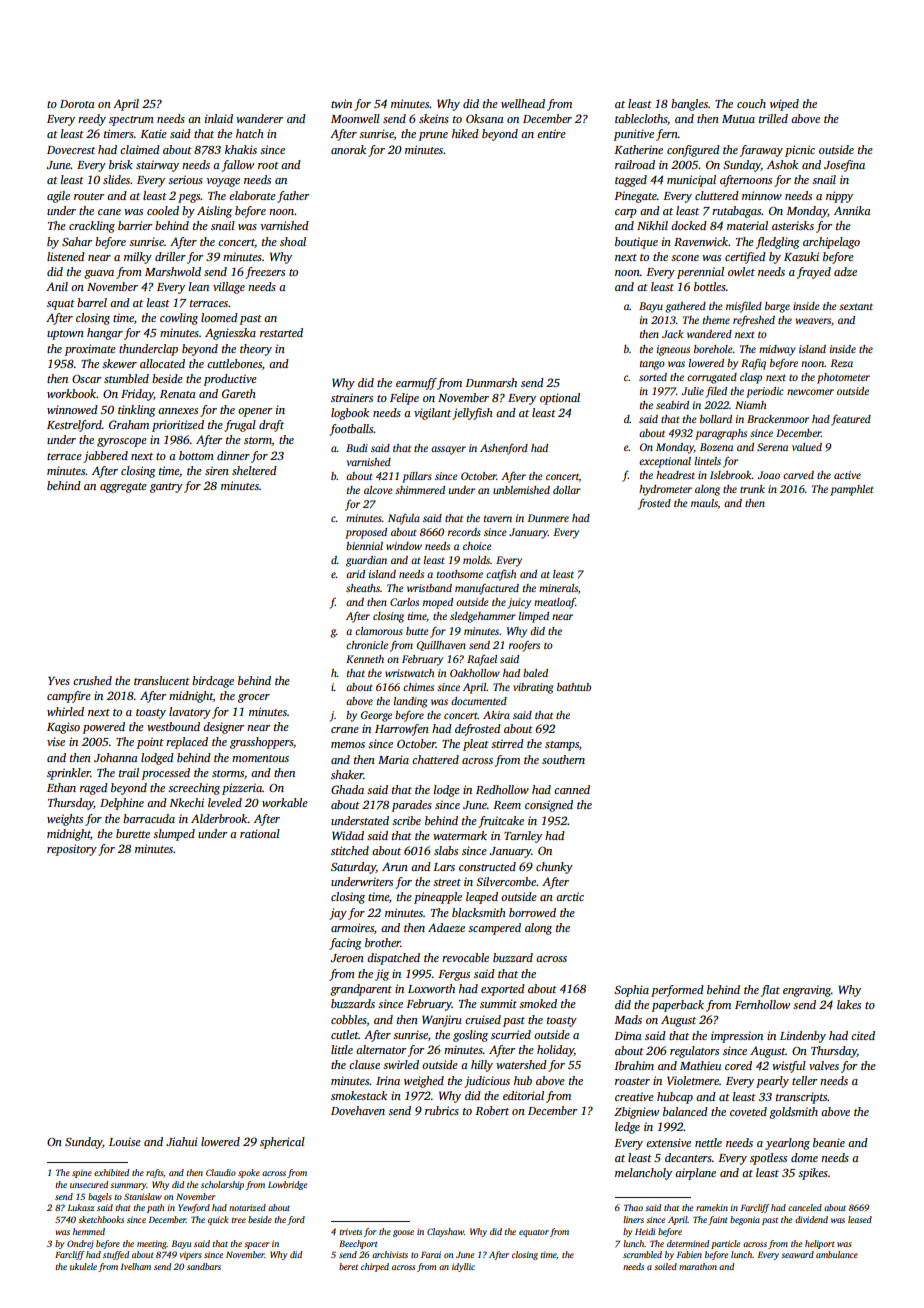  Describe the element at coordinates (503, 990) in the document. I see `exported` at that location.
